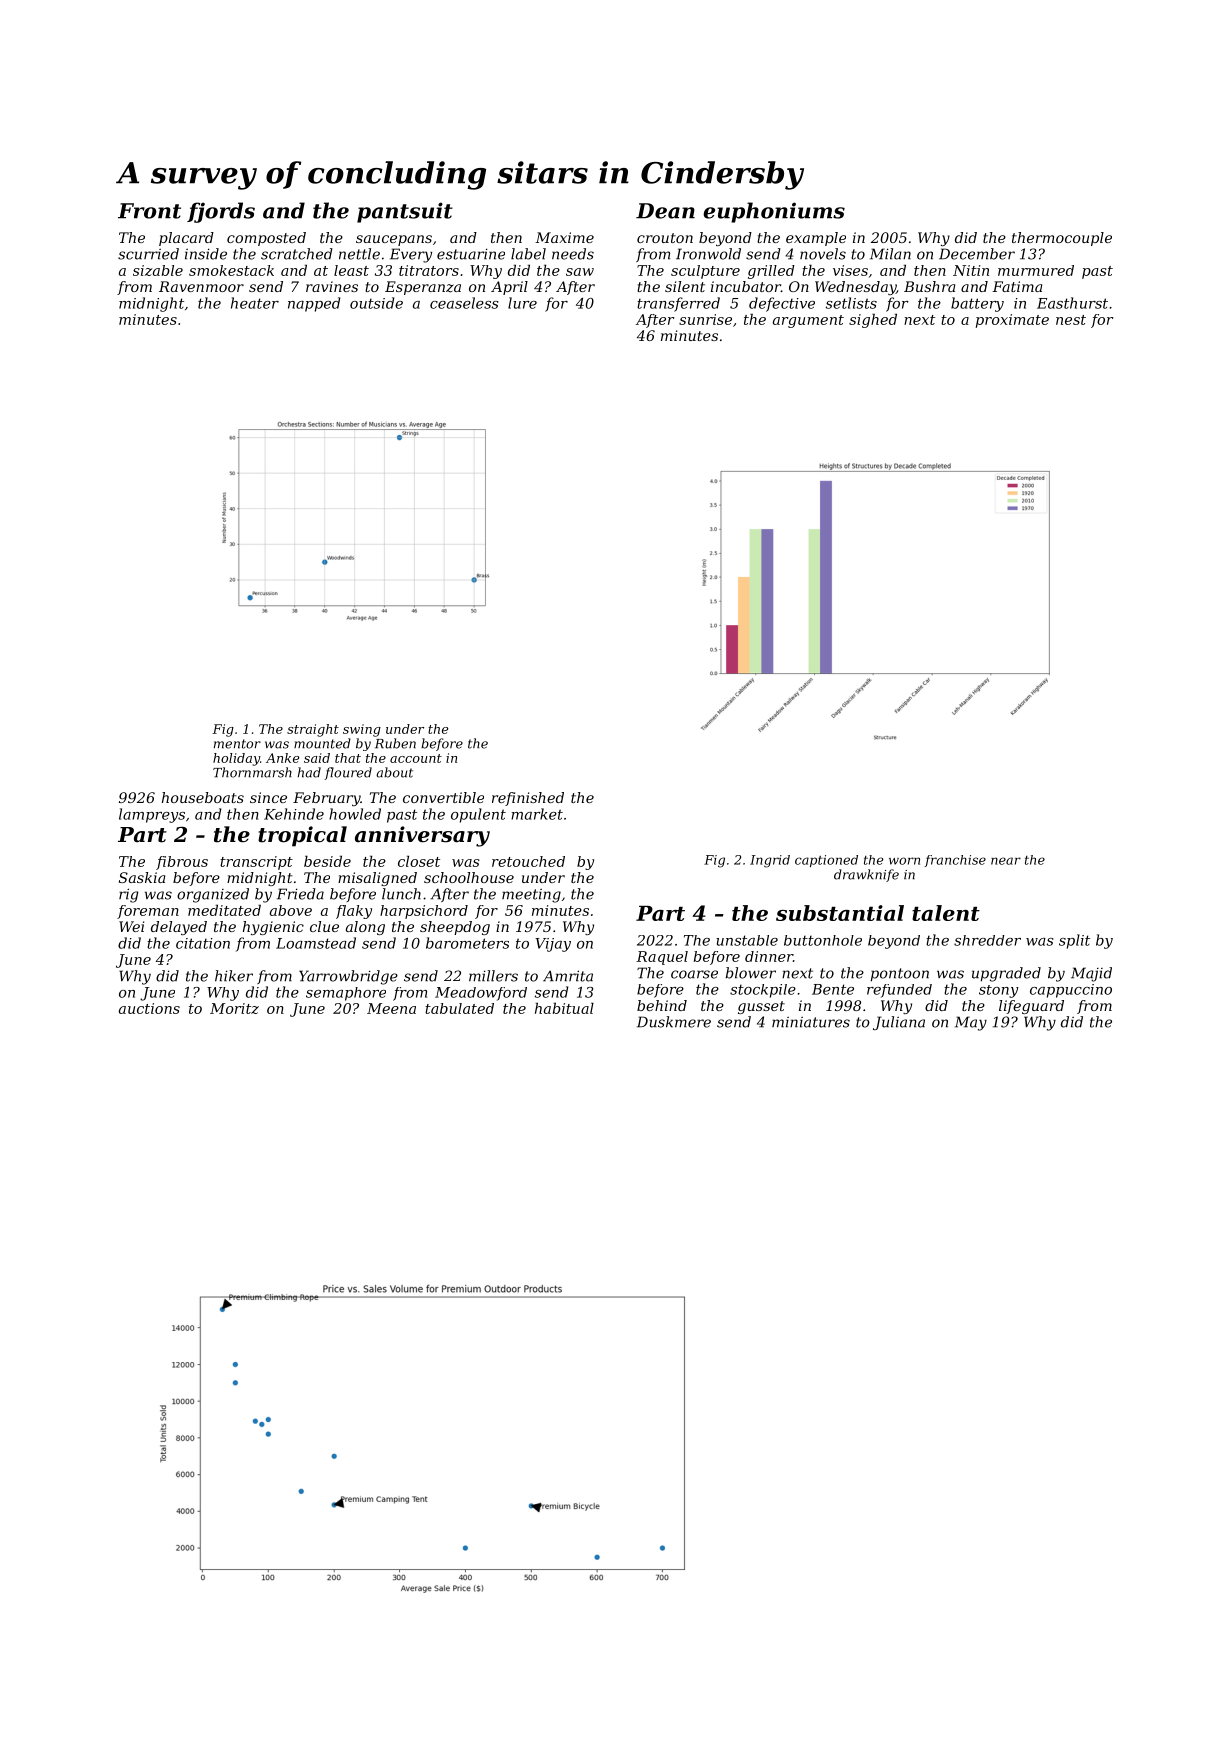 The width and height of the document is (1231, 1741). What do you see at coordinates (522, 303) in the document?
I see `lure` at bounding box center [522, 303].
